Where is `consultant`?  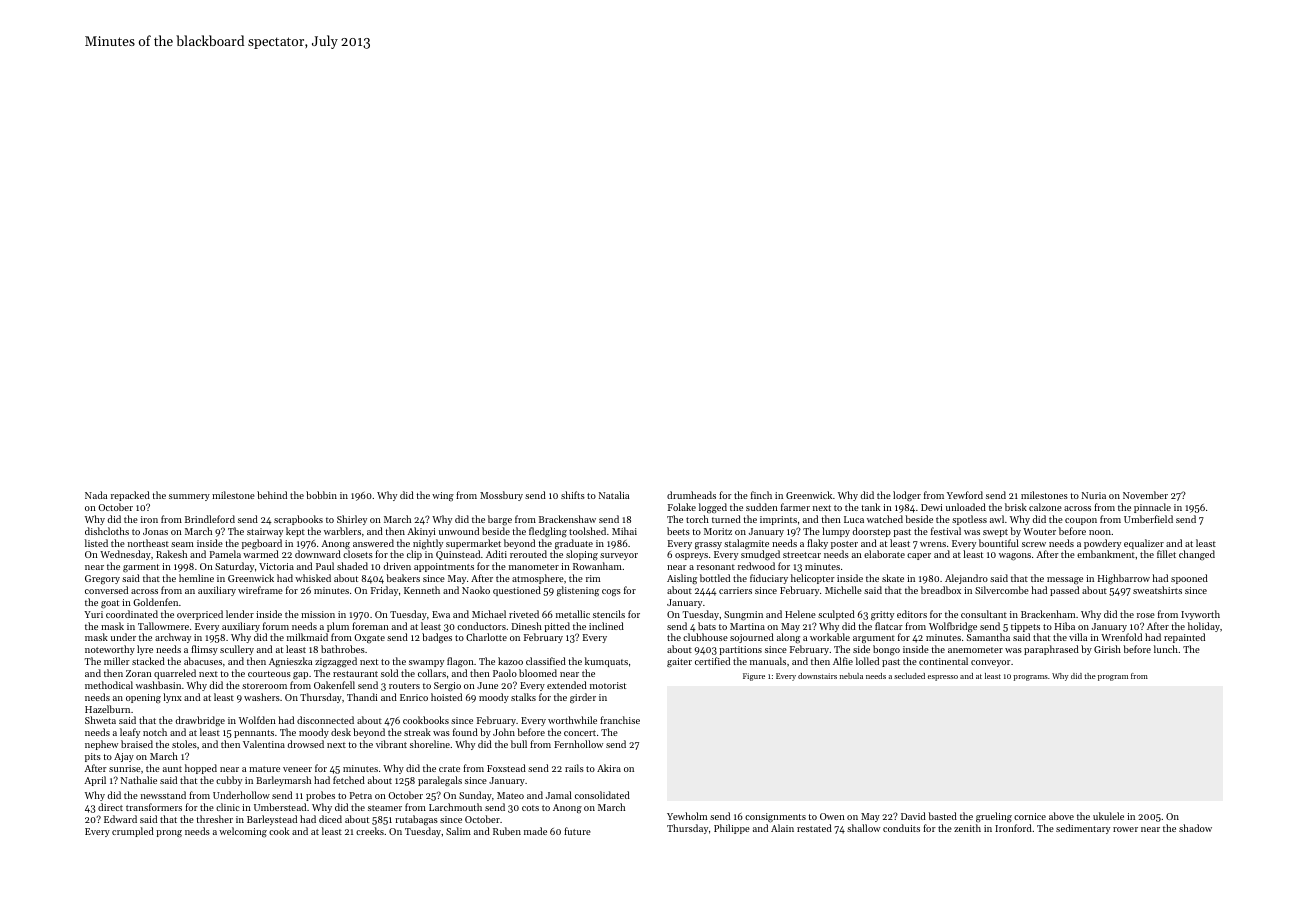
consultant is located at coordinates (984, 614).
